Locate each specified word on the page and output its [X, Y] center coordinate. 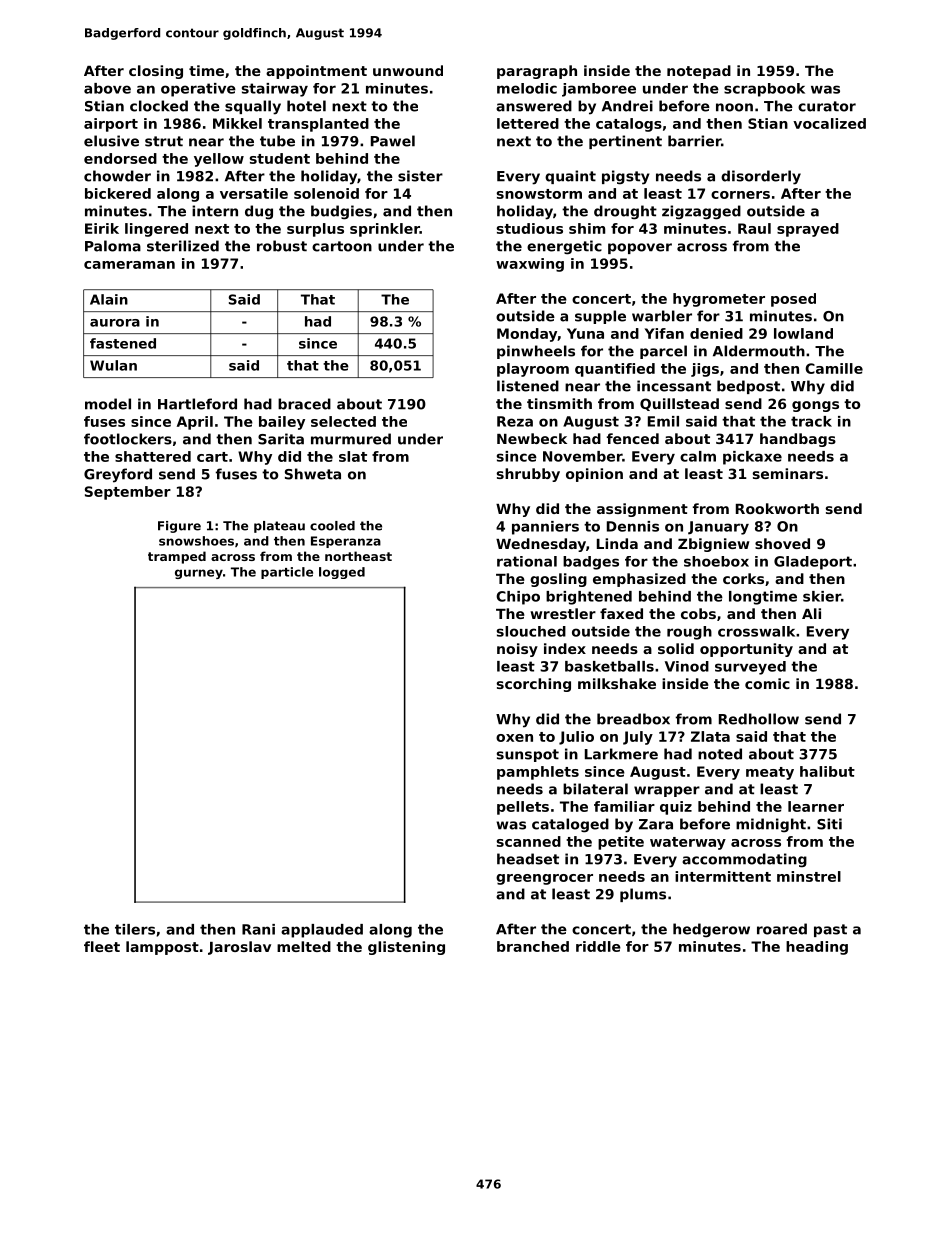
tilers [135, 929]
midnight [771, 825]
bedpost [748, 387]
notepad [699, 72]
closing [156, 72]
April [195, 423]
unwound [408, 70]
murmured [351, 439]
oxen [514, 738]
